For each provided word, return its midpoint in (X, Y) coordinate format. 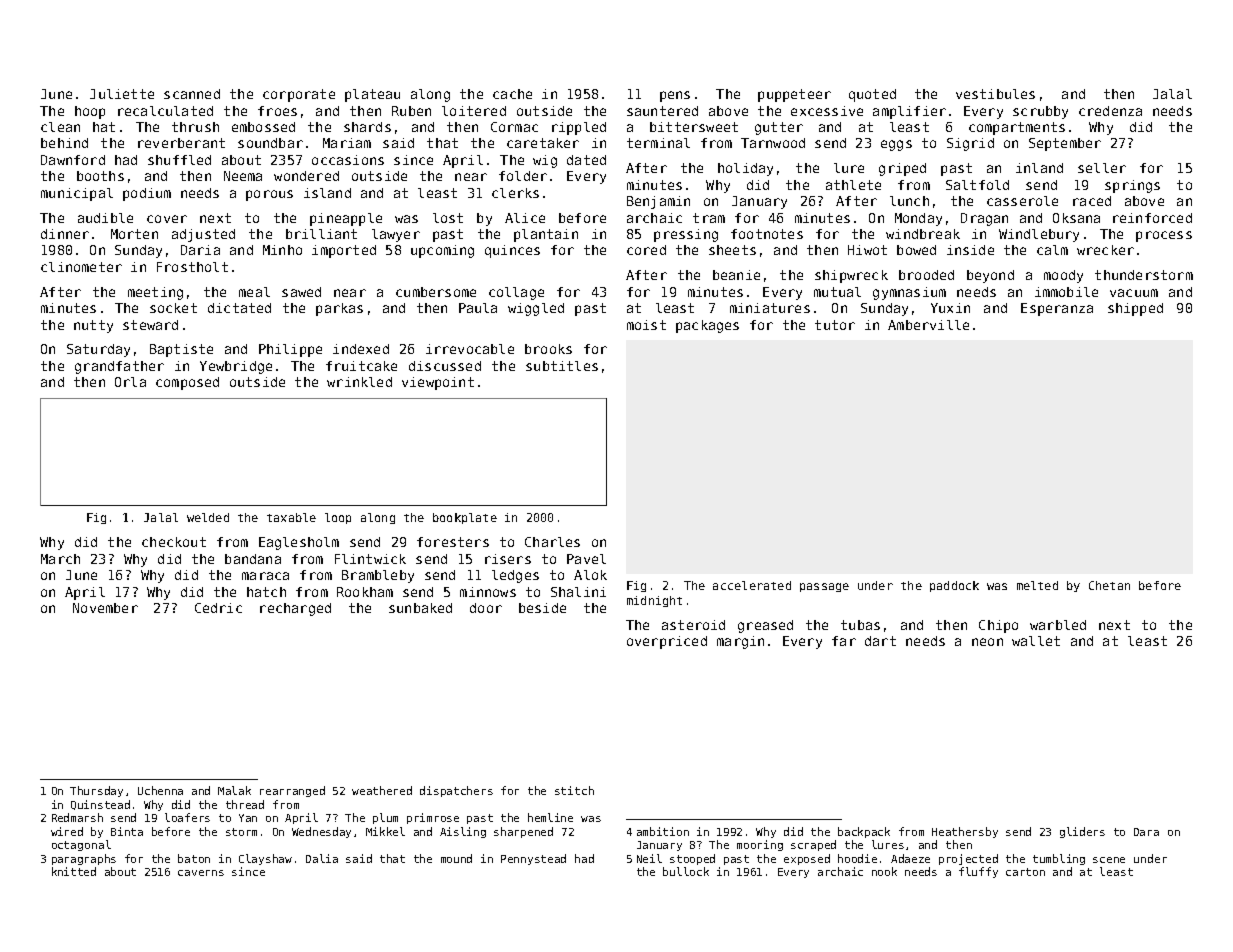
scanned (192, 94)
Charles (552, 542)
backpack (864, 832)
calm (1052, 250)
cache (512, 94)
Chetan (1109, 585)
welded (208, 517)
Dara (1146, 832)
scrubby (1040, 112)
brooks (548, 349)
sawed (301, 292)
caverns (201, 873)
